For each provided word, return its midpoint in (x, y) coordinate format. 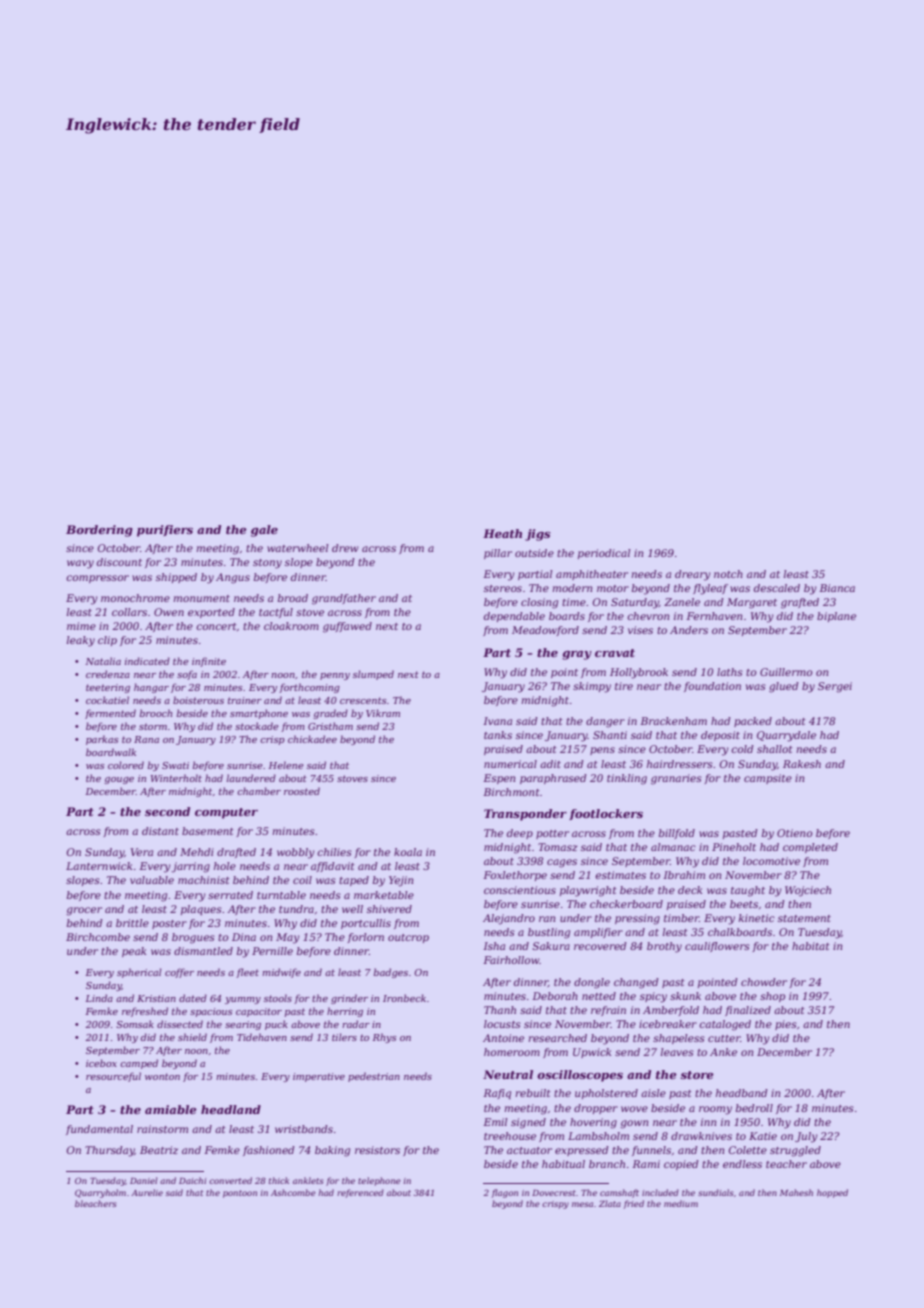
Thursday (109, 1151)
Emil (495, 1122)
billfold (677, 834)
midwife (281, 973)
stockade (257, 726)
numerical (510, 764)
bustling (549, 933)
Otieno (795, 833)
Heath (502, 533)
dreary (693, 575)
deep (520, 834)
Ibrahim (684, 875)
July (806, 1137)
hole (225, 866)
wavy (80, 564)
